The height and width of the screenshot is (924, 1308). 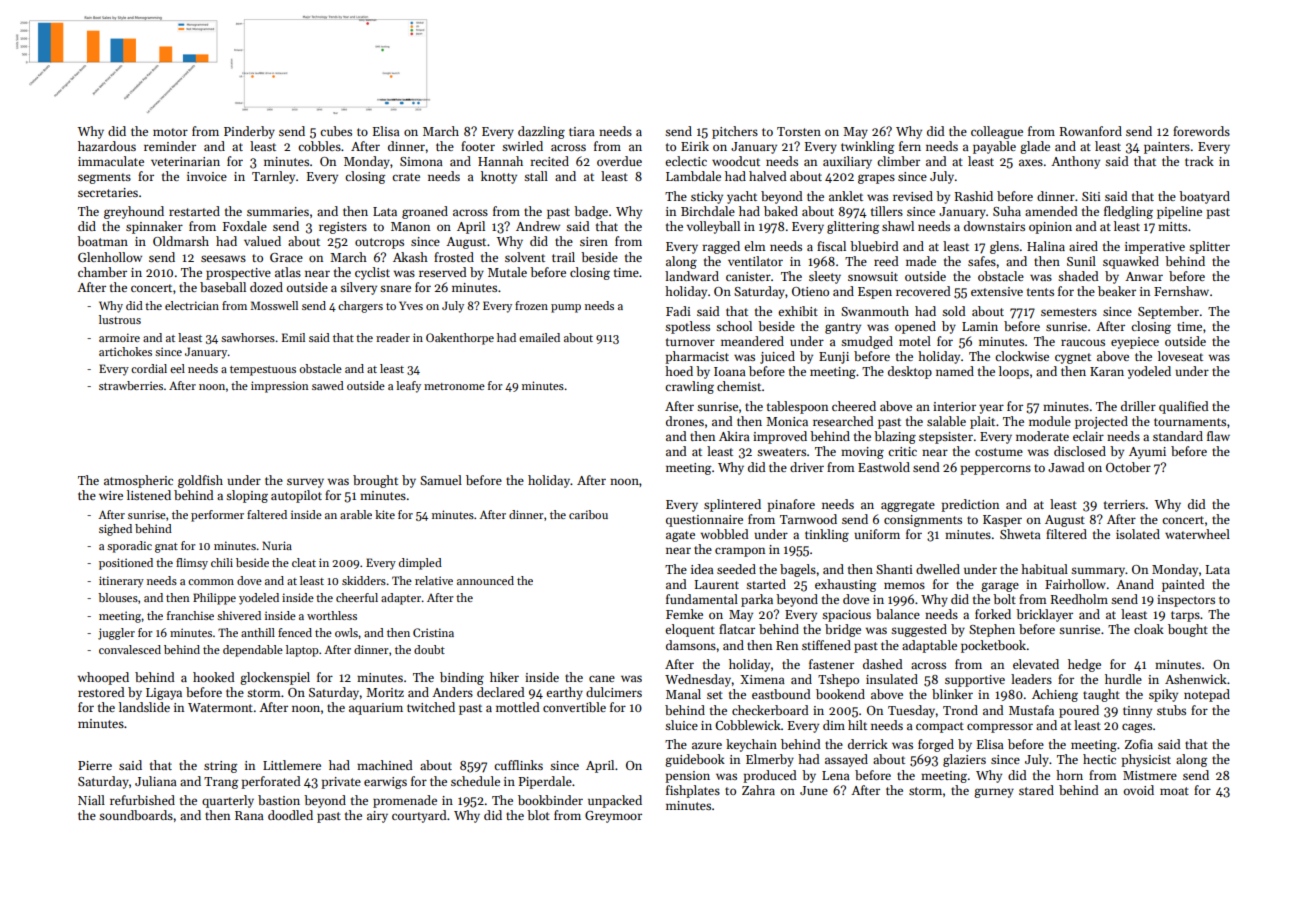 What do you see at coordinates (144, 707) in the screenshot?
I see `landslide` at bounding box center [144, 707].
